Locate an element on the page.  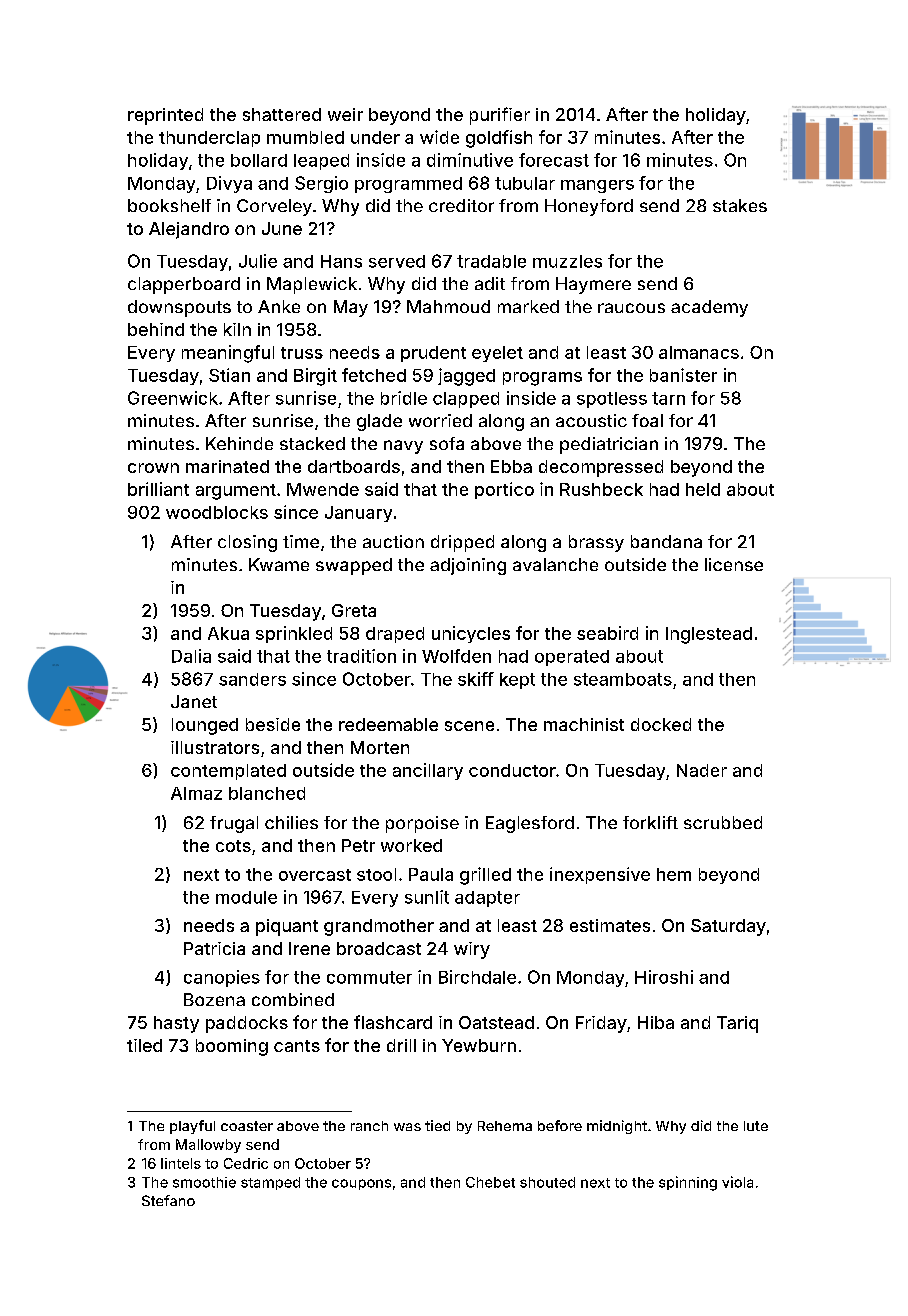
dartboards is located at coordinates (354, 466).
